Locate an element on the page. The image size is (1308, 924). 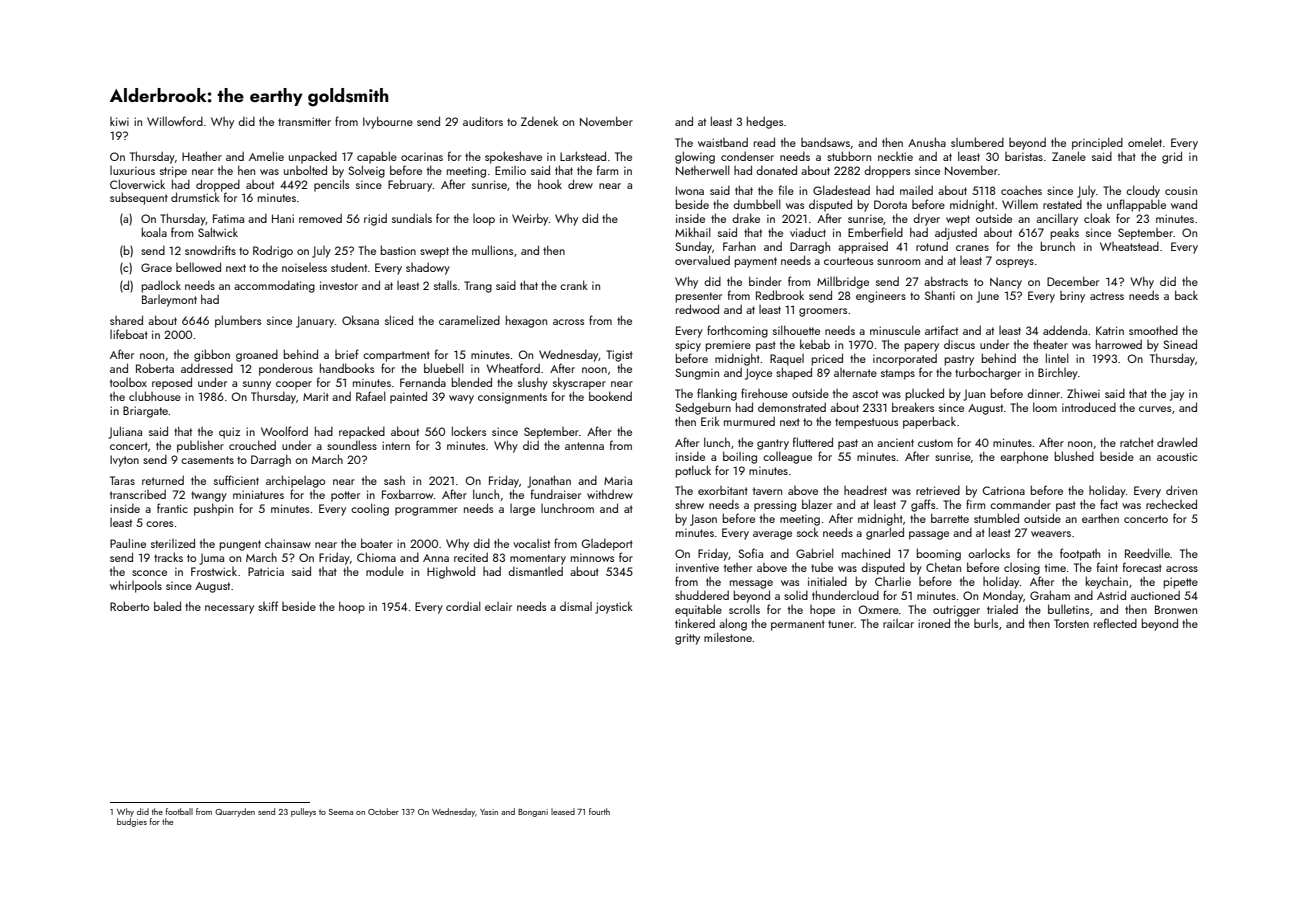
auditors is located at coordinates (483, 121).
